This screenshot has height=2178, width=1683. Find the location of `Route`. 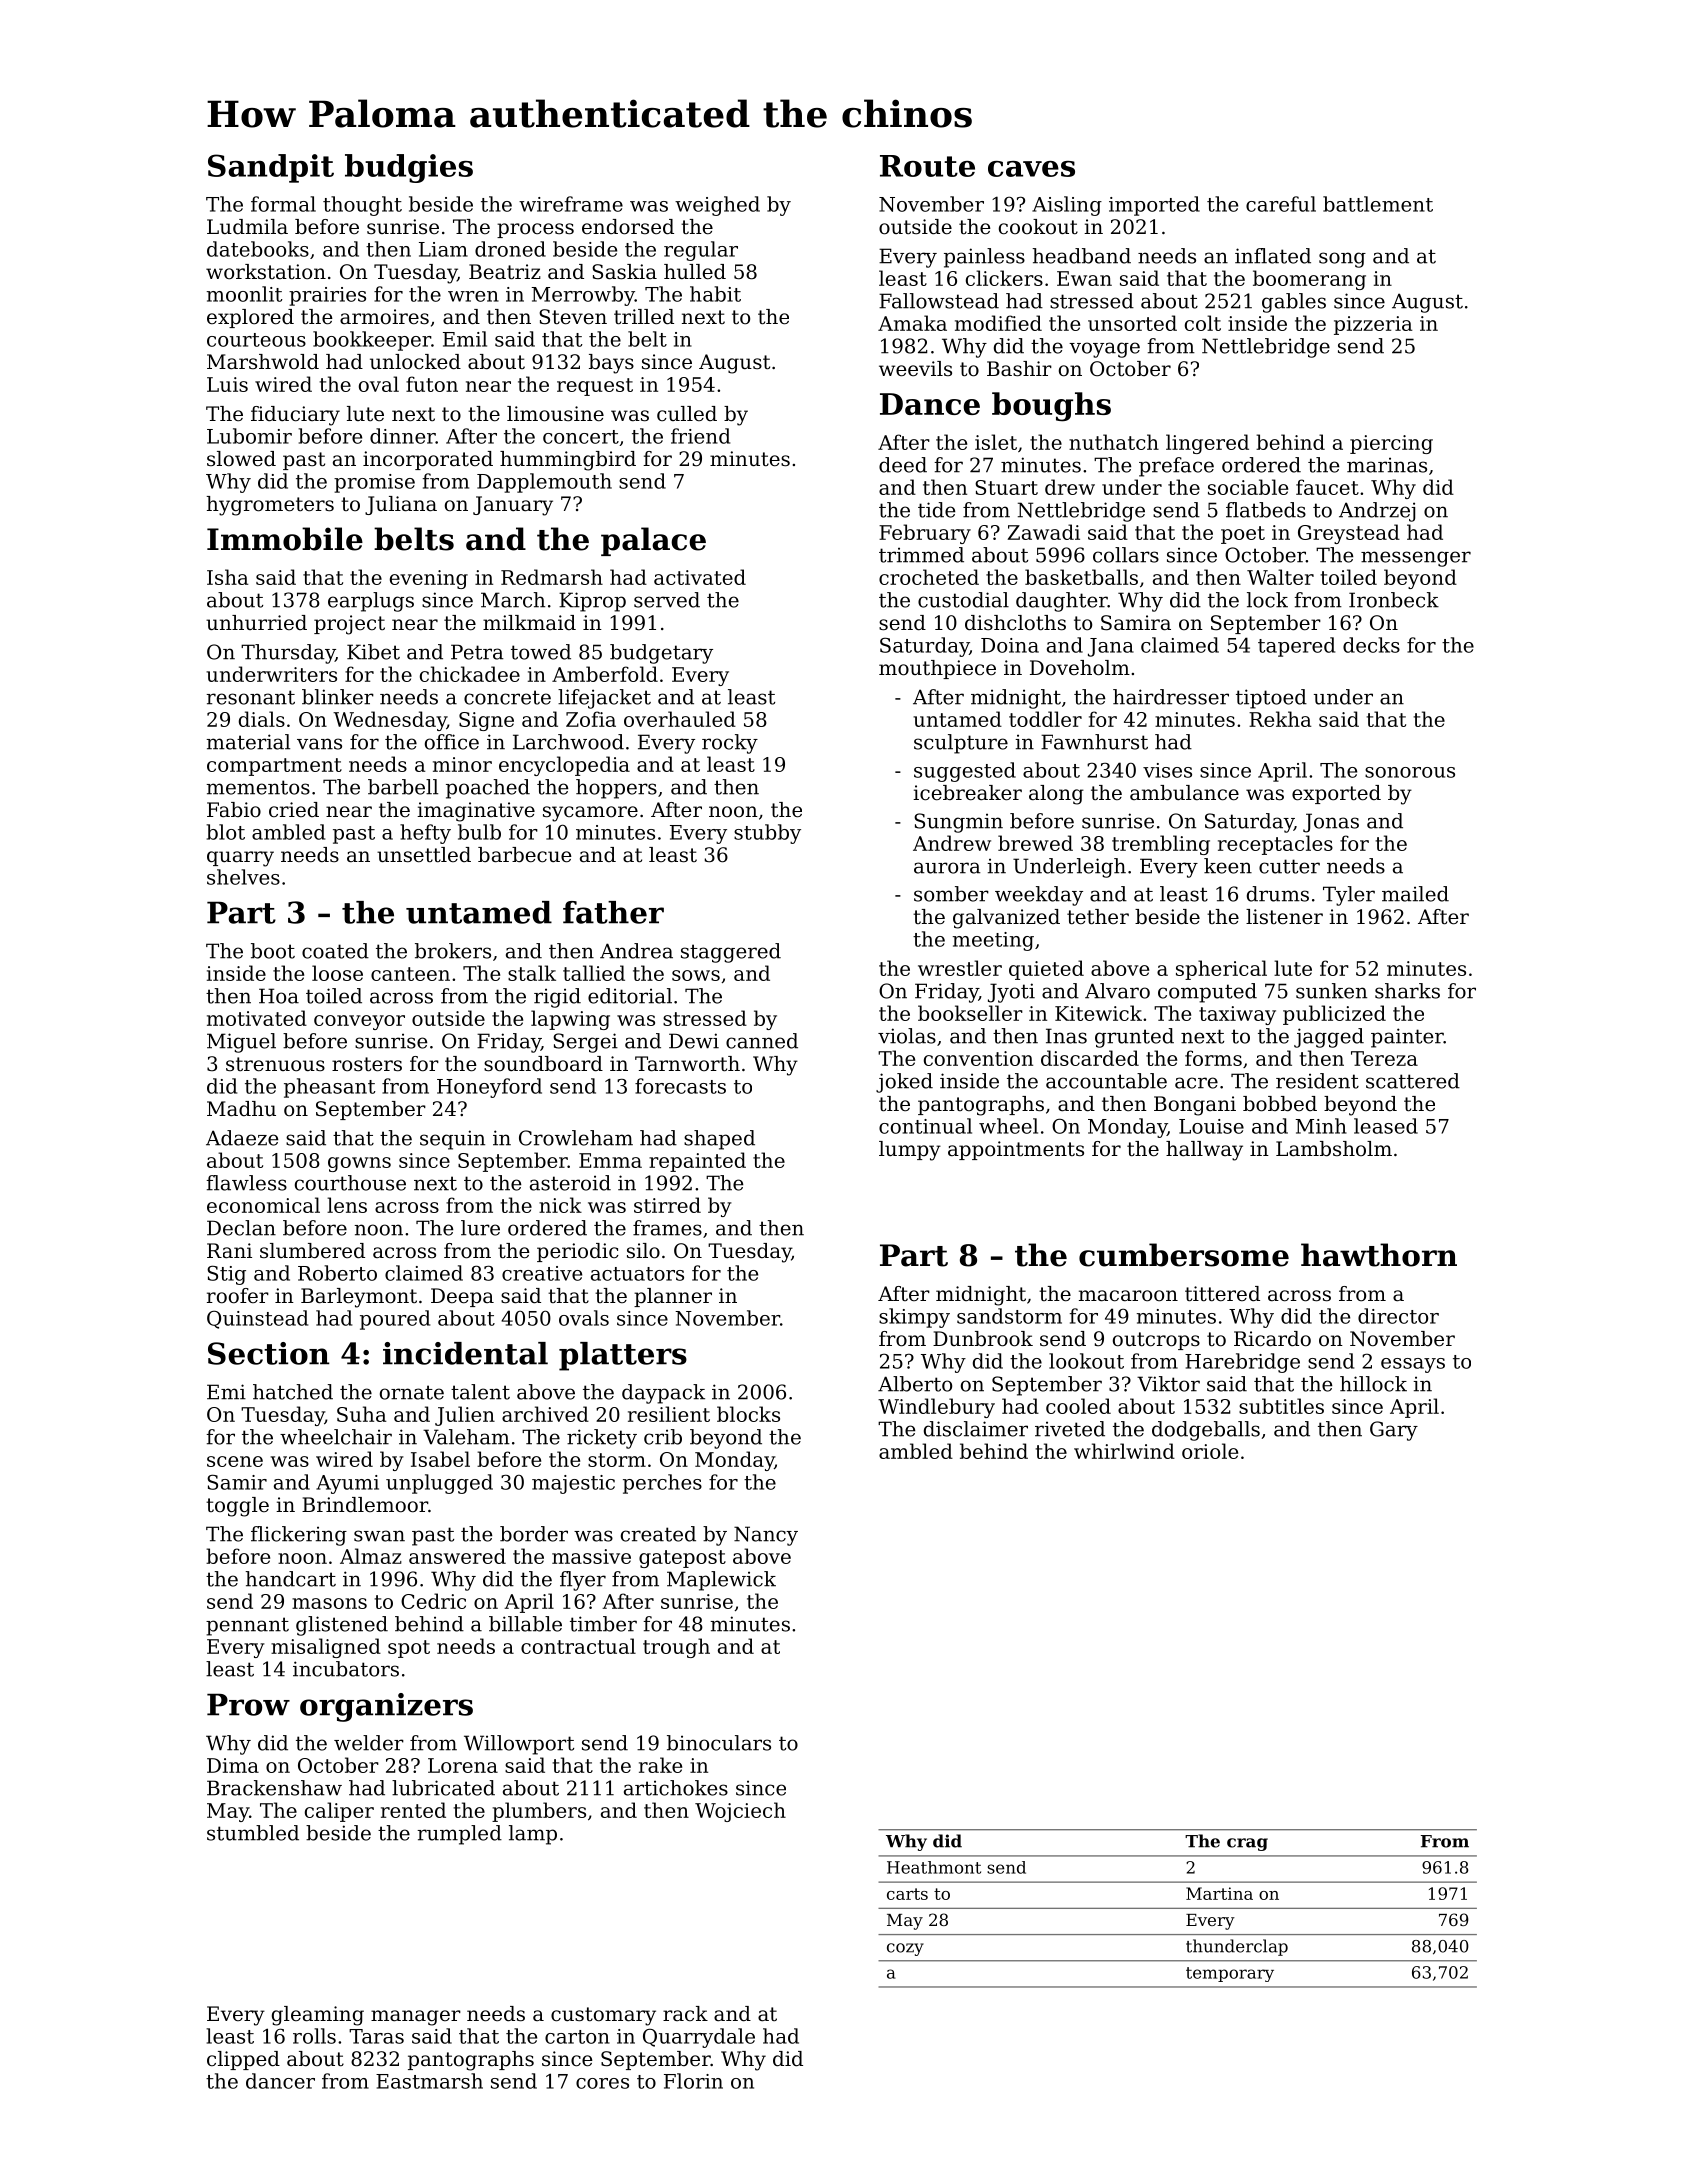

Route is located at coordinates (927, 166).
